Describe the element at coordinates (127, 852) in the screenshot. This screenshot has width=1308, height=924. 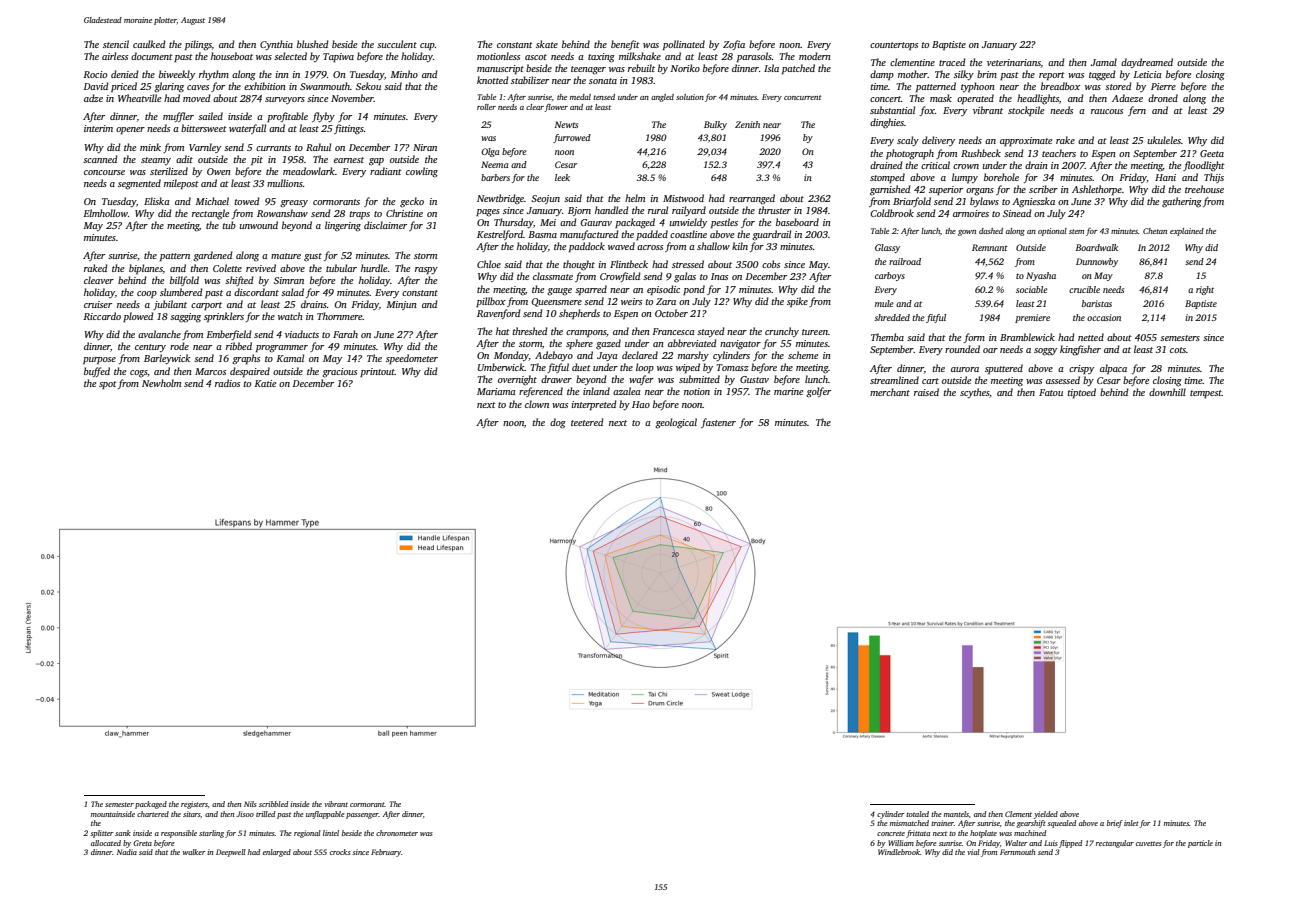
I see `Nadia` at that location.
